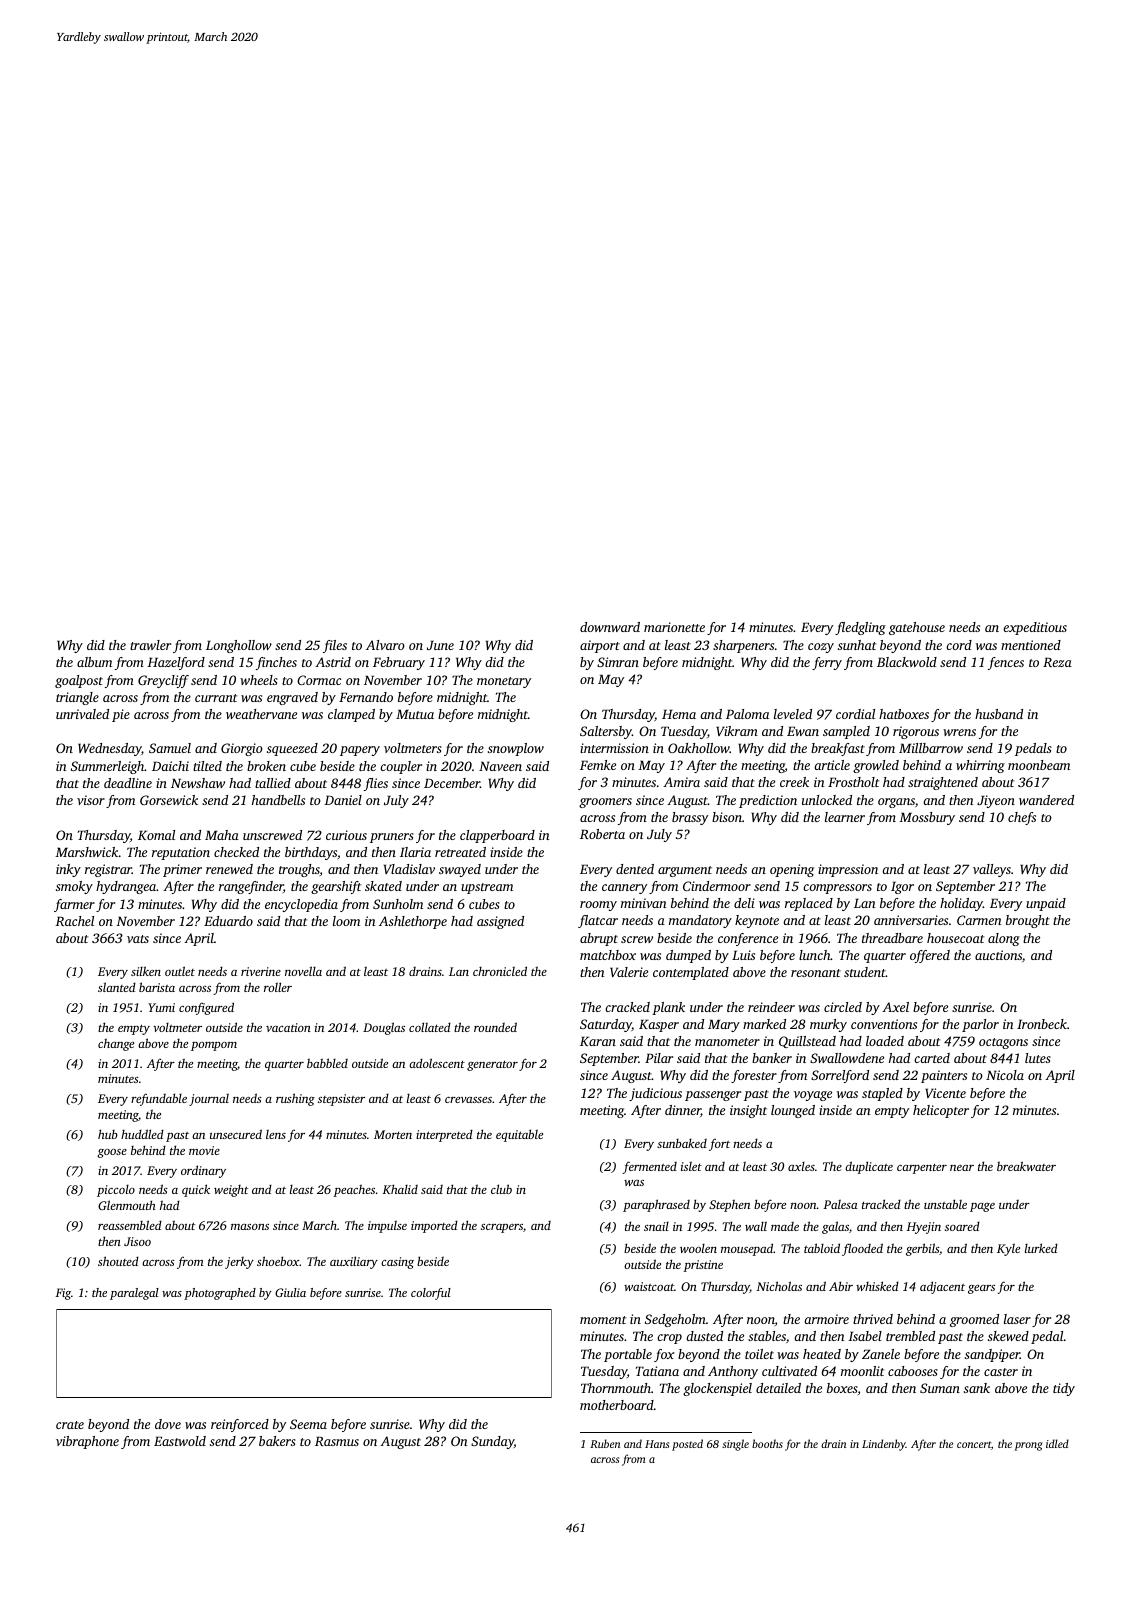 This image has height=1601, width=1132. What do you see at coordinates (980, 1025) in the image?
I see `parlor` at bounding box center [980, 1025].
